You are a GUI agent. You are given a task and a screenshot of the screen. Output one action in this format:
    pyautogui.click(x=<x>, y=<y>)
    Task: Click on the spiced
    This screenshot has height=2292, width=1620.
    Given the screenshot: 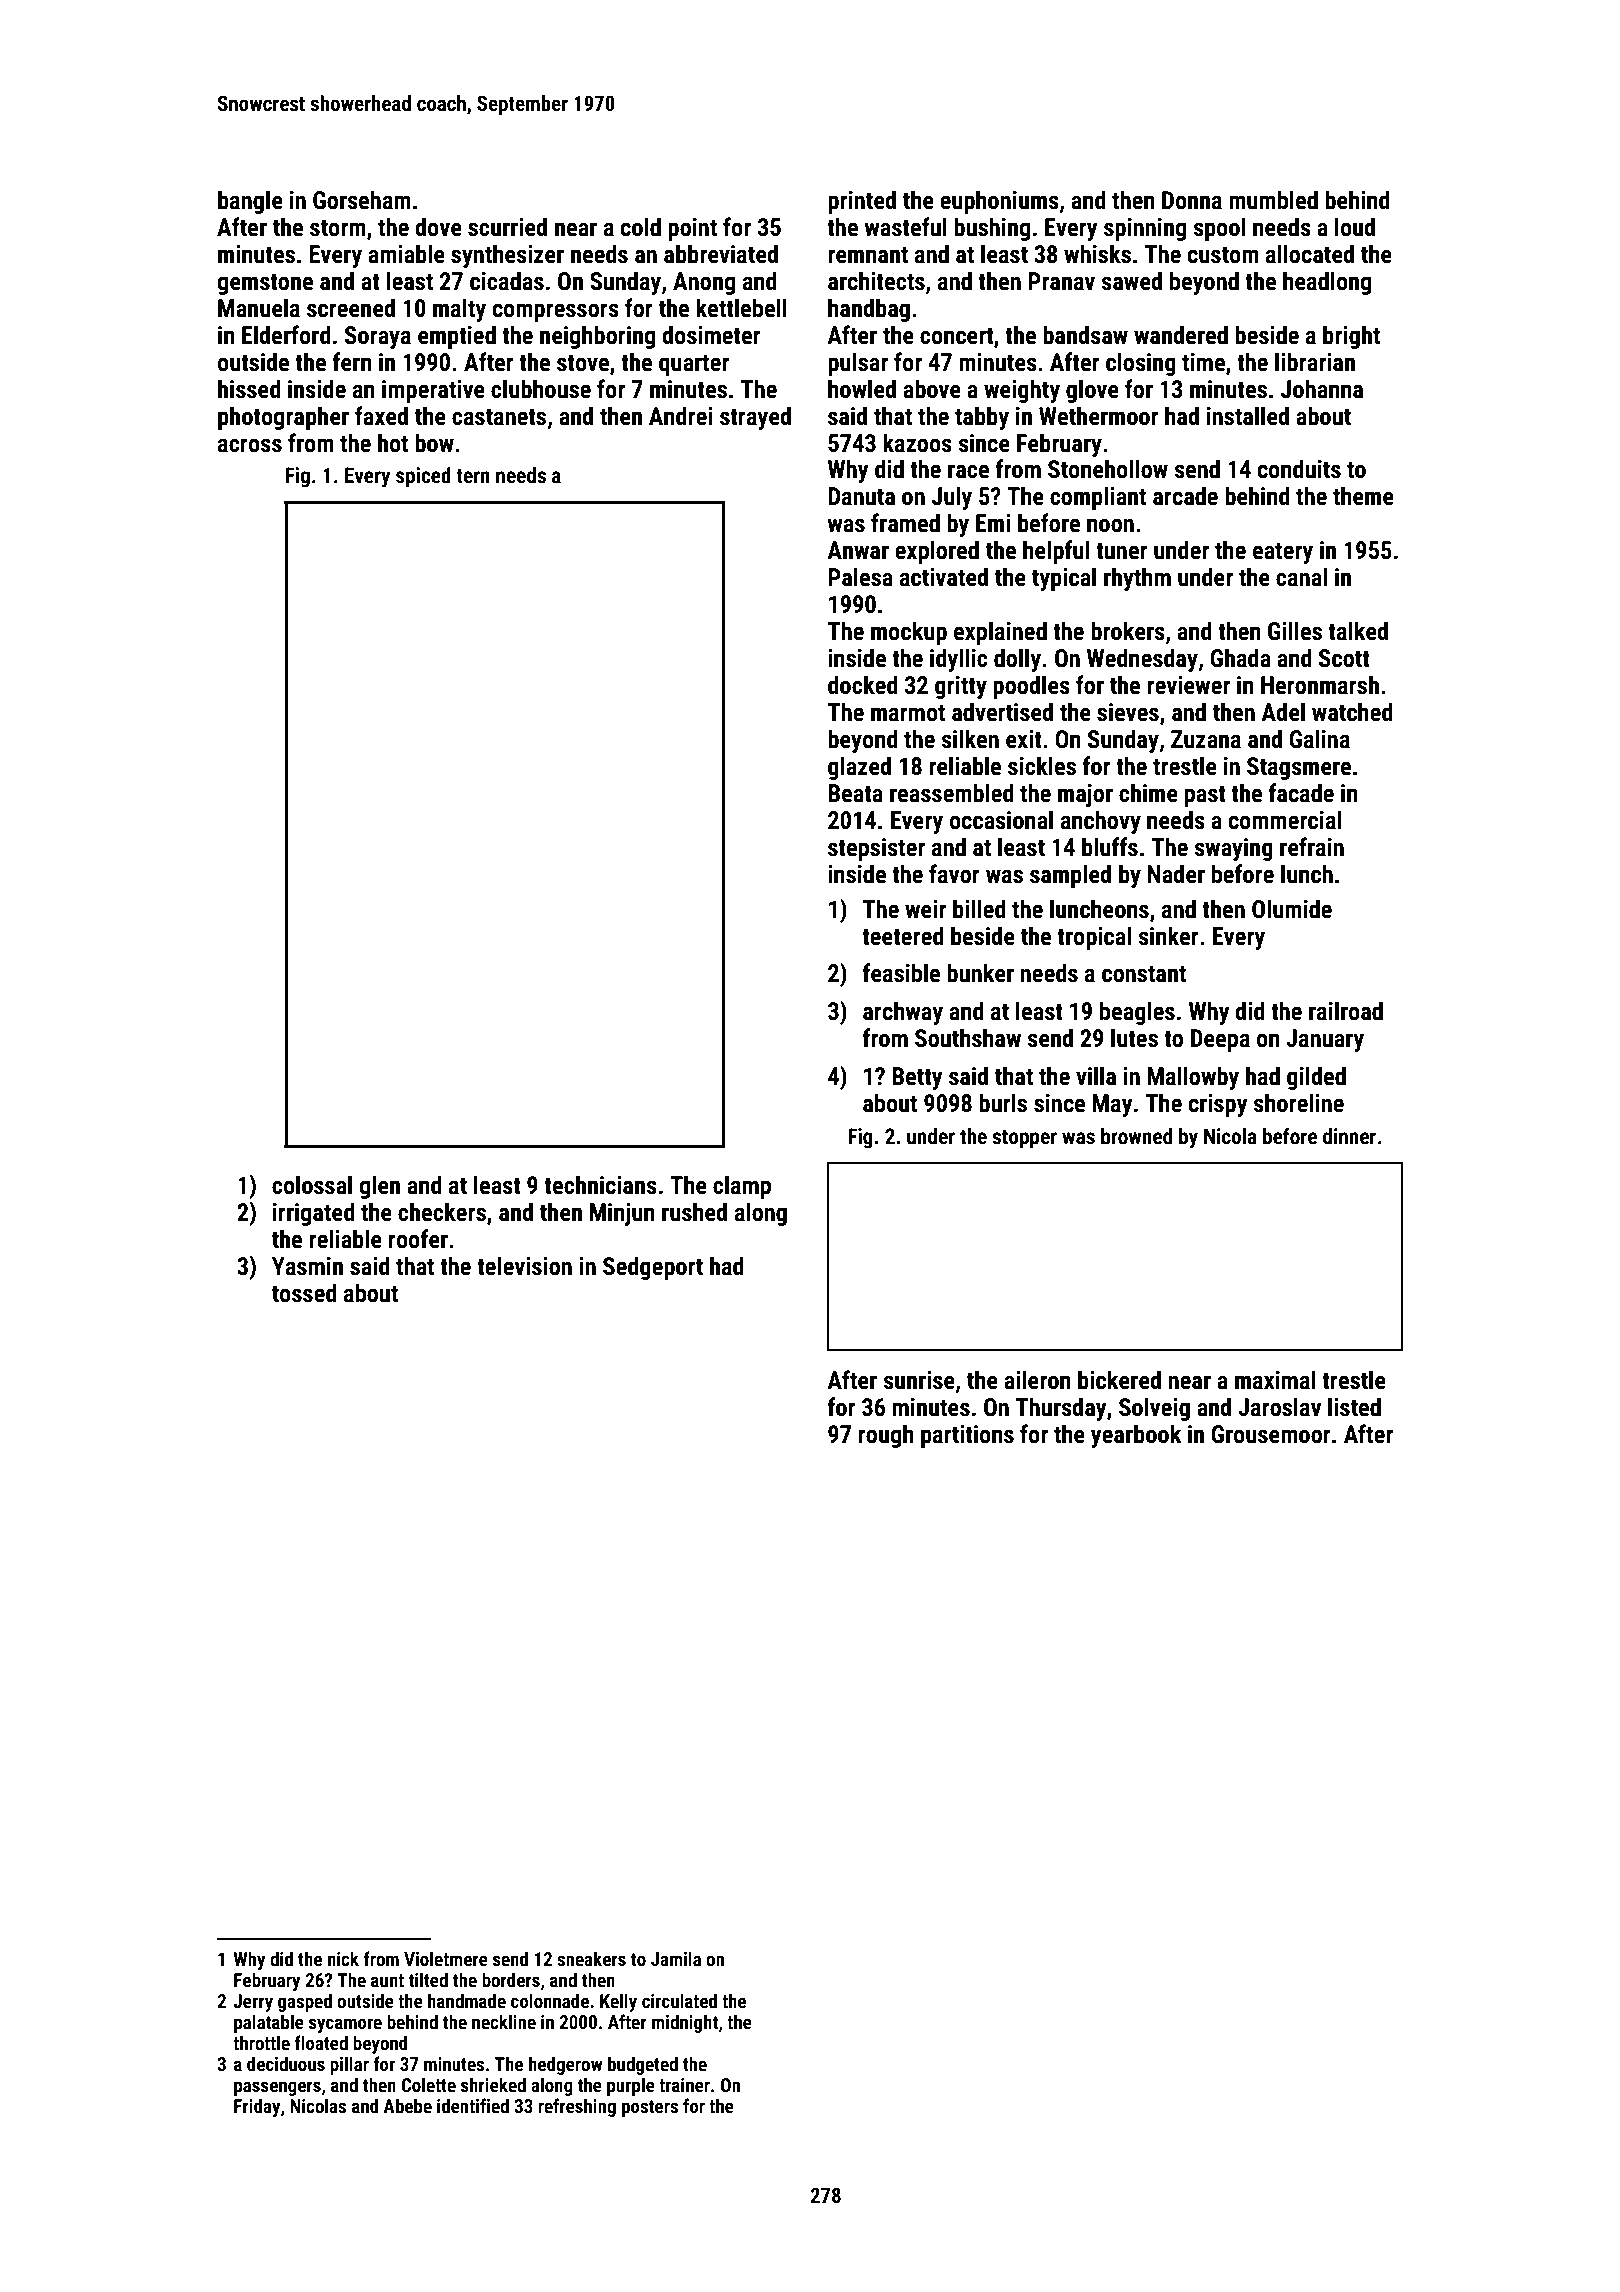 What is the action you would take?
    pyautogui.click(x=423, y=477)
